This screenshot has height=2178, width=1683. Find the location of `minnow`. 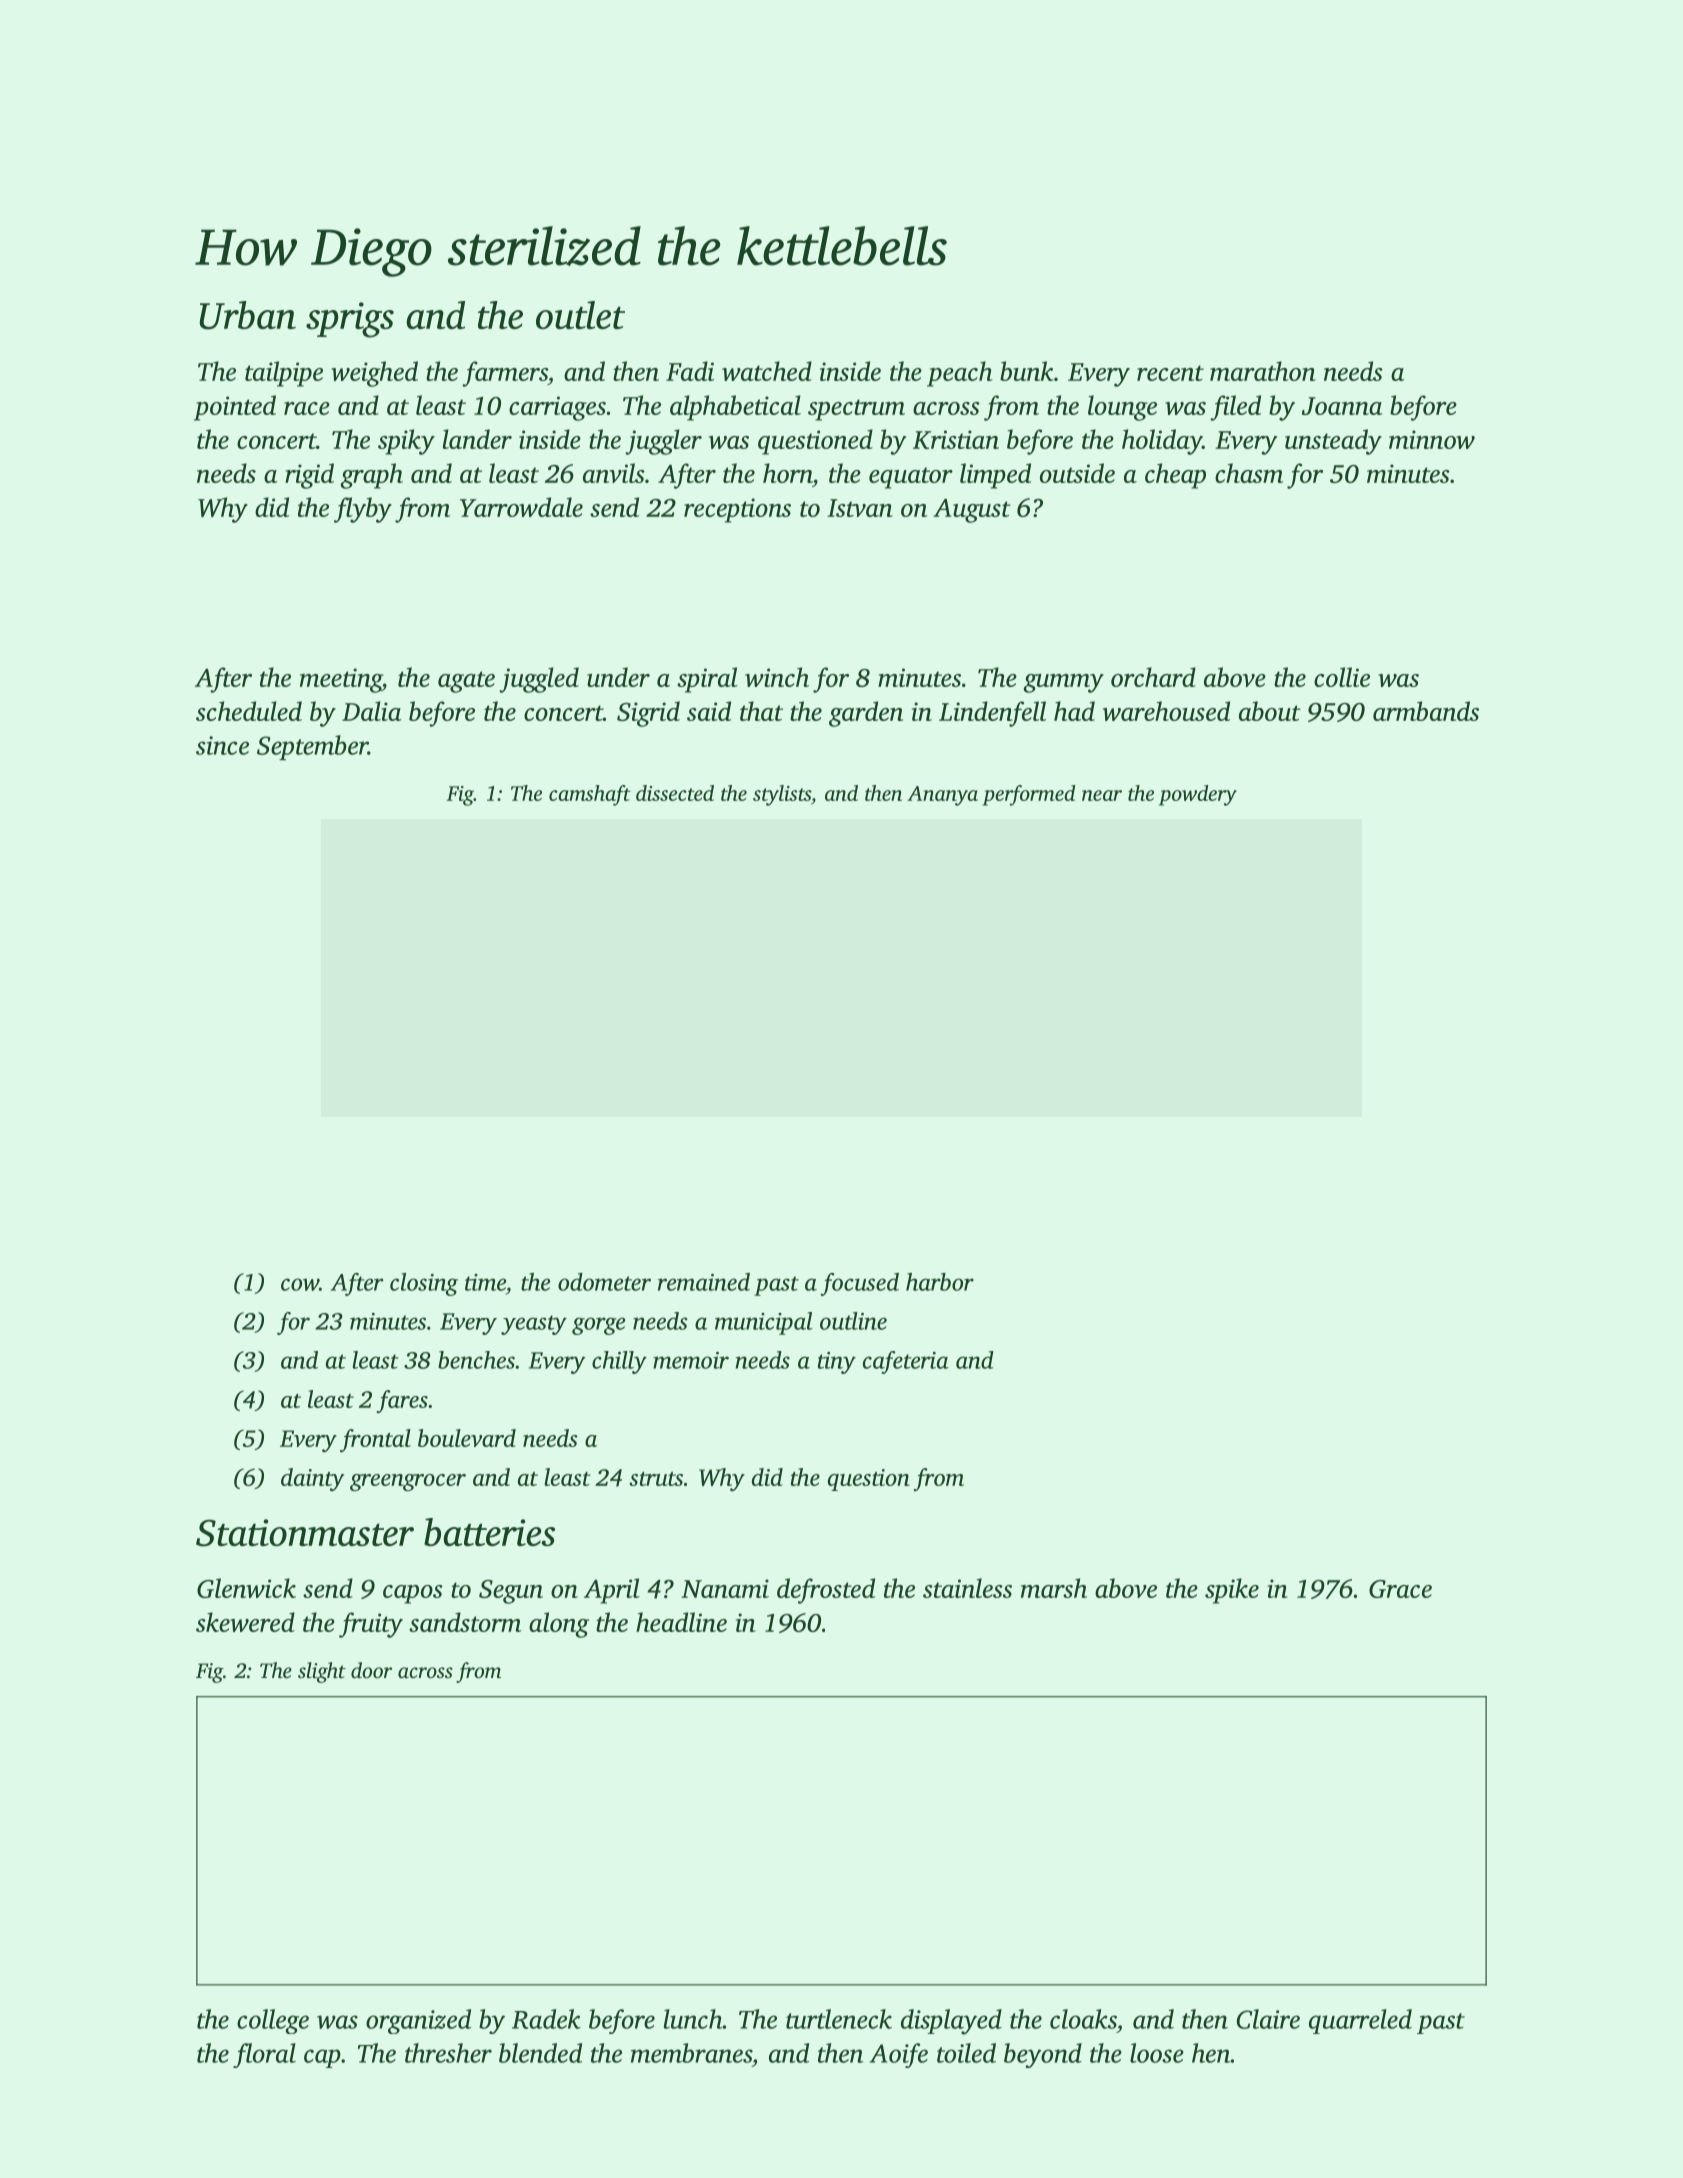

minnow is located at coordinates (1432, 439).
